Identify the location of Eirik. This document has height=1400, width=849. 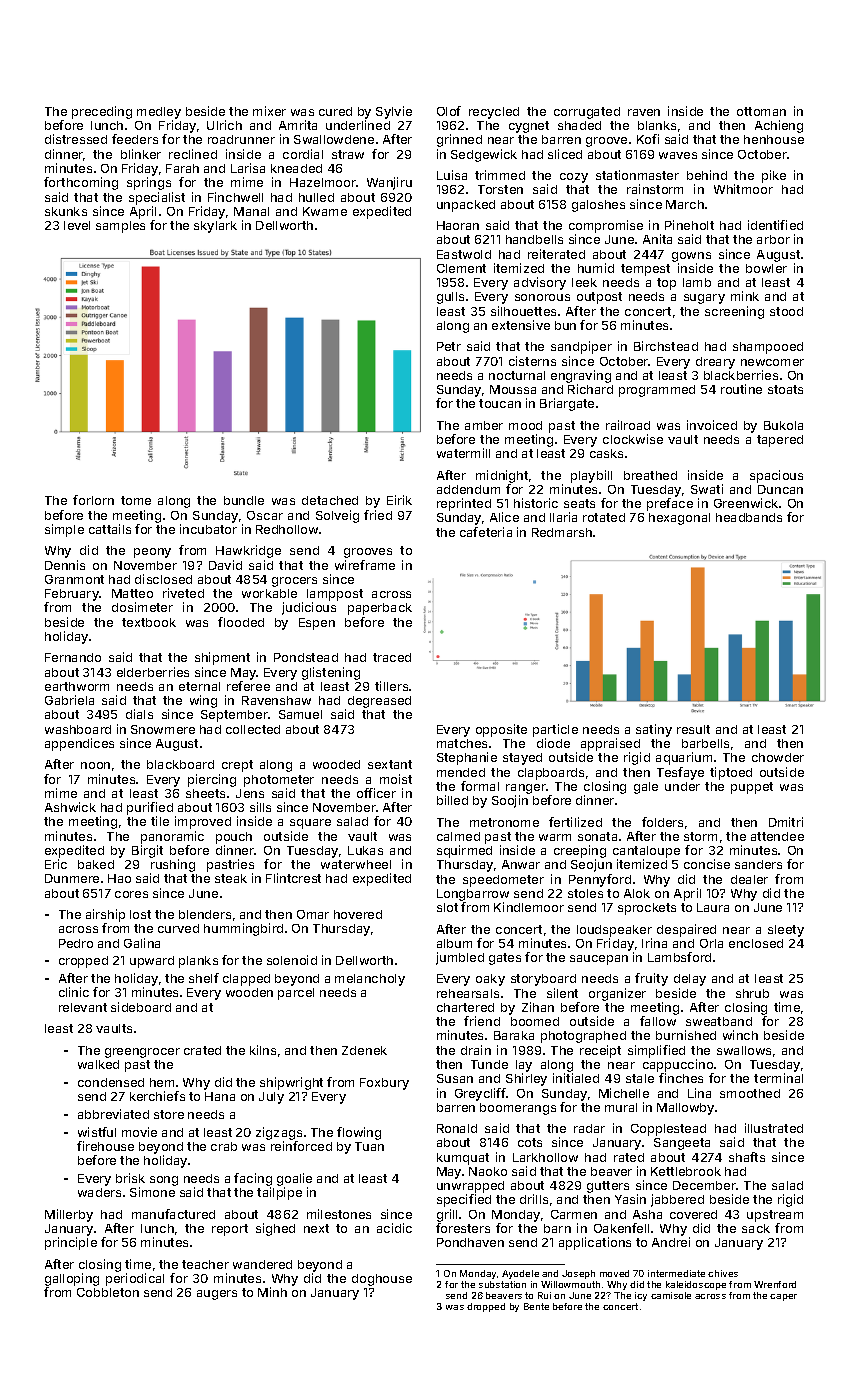
(399, 500).
